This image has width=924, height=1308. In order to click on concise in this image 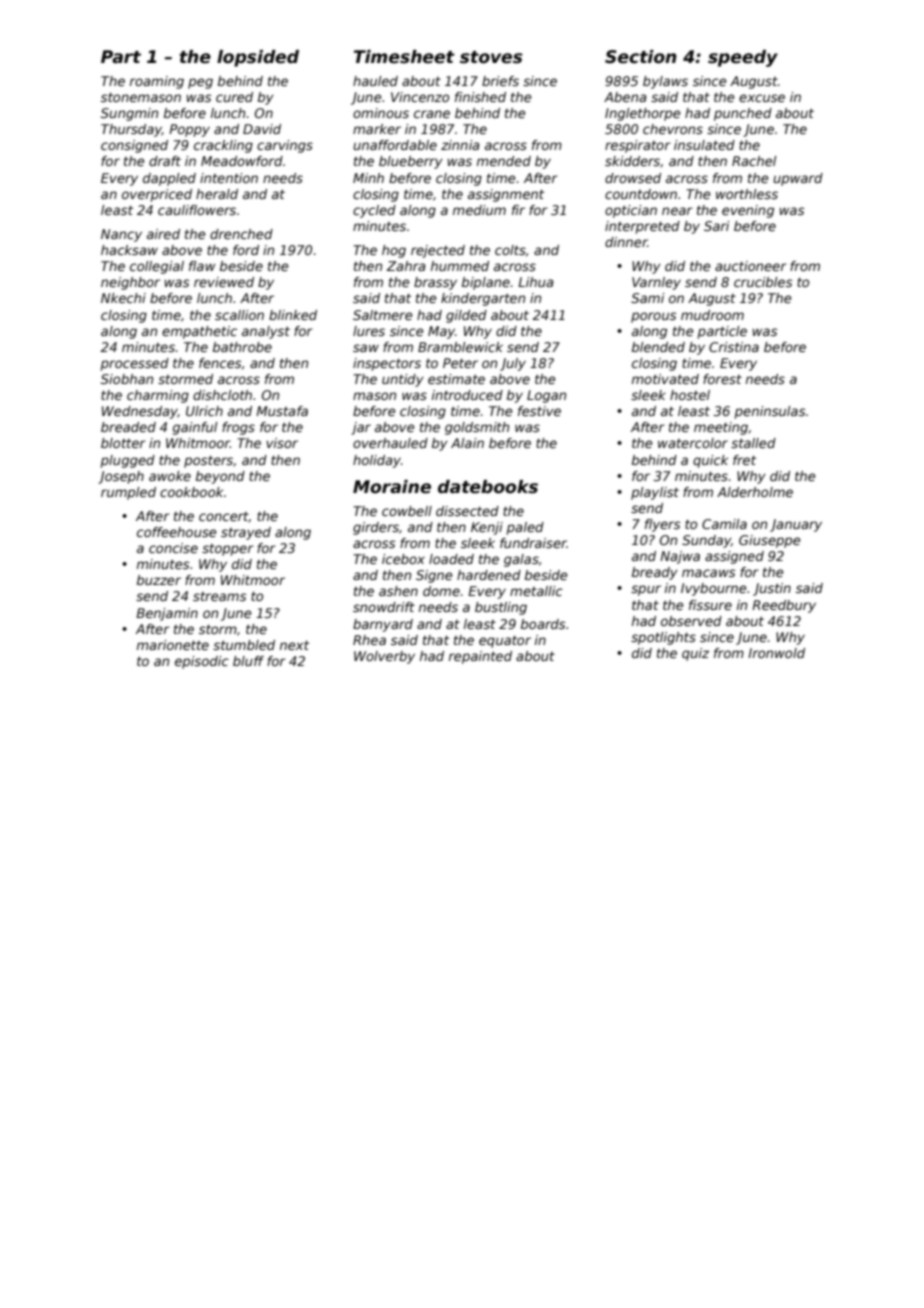, I will do `click(173, 548)`.
